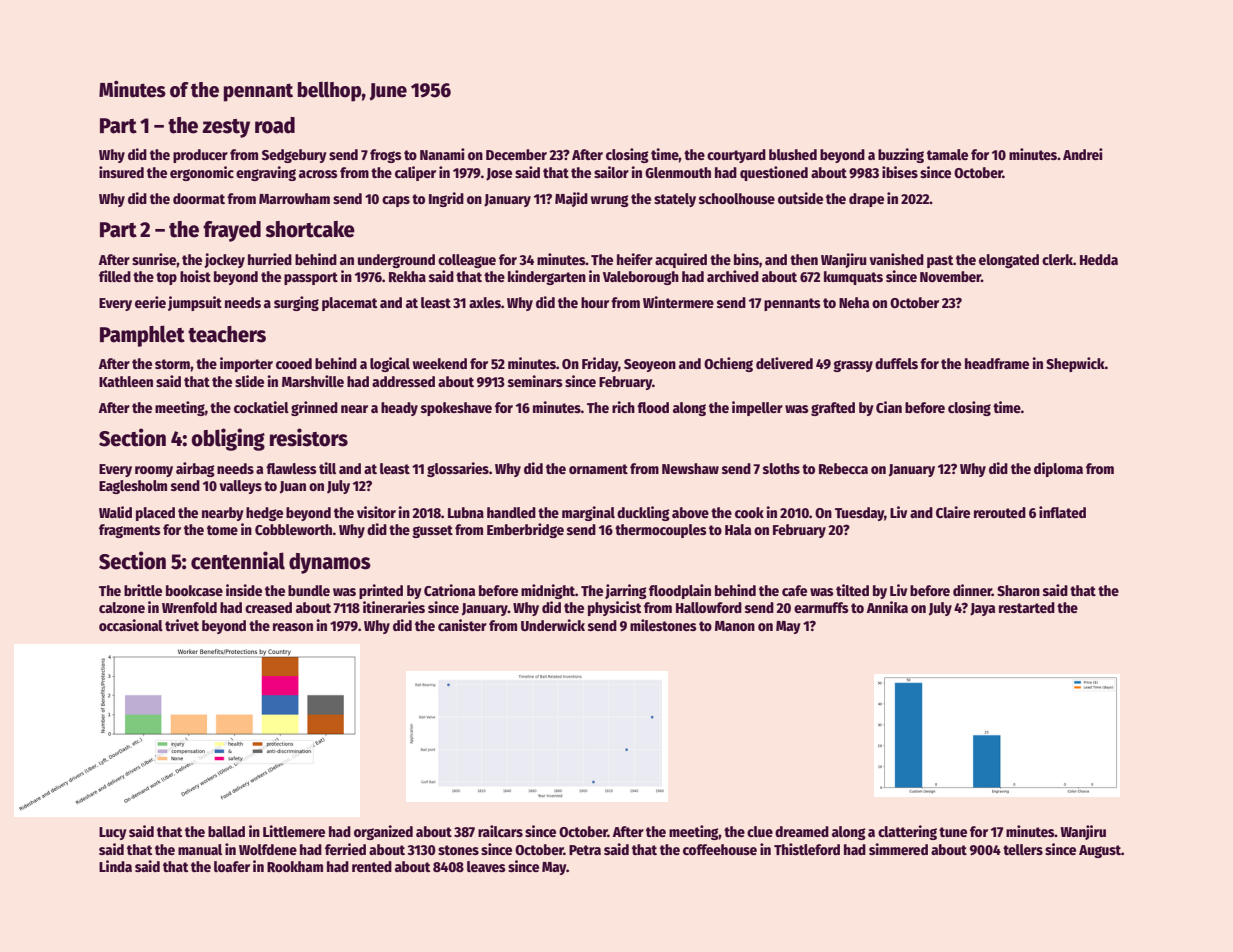 The image size is (1233, 952). Describe the element at coordinates (1018, 590) in the screenshot. I see `Sharon` at that location.
